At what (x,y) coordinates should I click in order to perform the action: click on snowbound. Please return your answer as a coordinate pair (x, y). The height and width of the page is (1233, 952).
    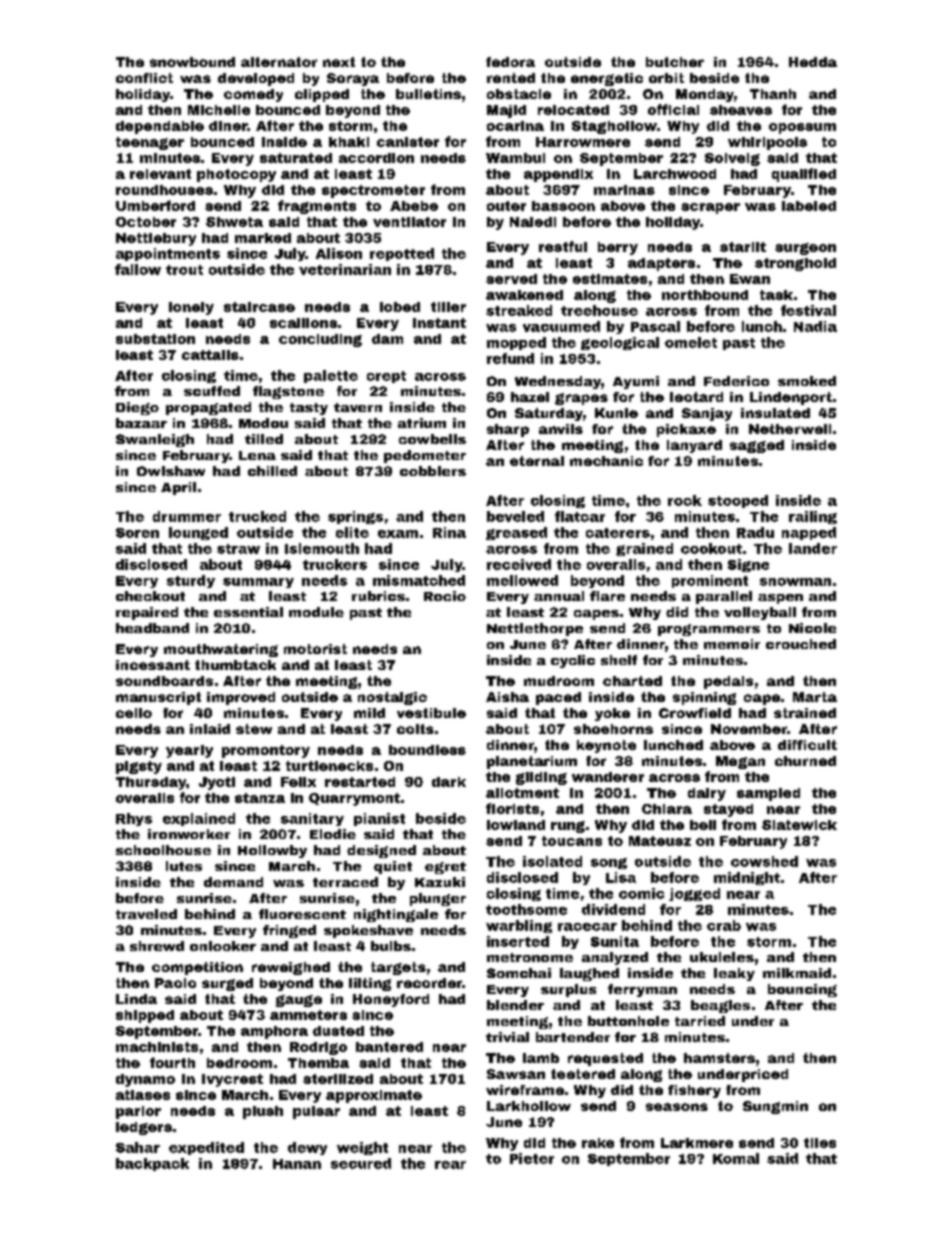
    Looking at the image, I should click on (192, 62).
